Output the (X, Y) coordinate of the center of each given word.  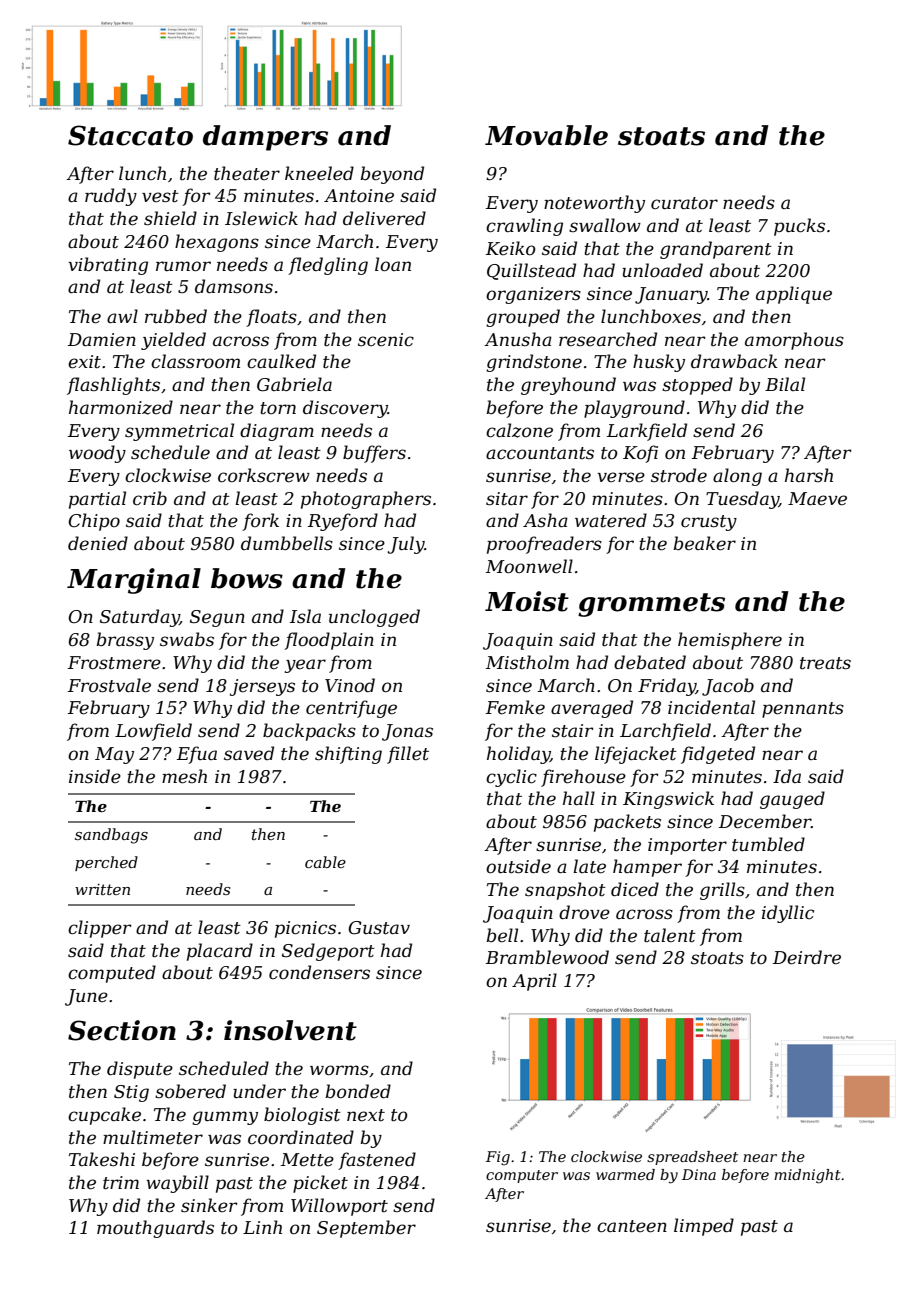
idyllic (788, 914)
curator (684, 203)
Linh (262, 1227)
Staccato (130, 135)
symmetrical (179, 432)
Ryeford (343, 522)
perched (106, 863)
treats (825, 663)
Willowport (339, 1207)
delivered (384, 218)
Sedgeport (328, 952)
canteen (632, 1226)
